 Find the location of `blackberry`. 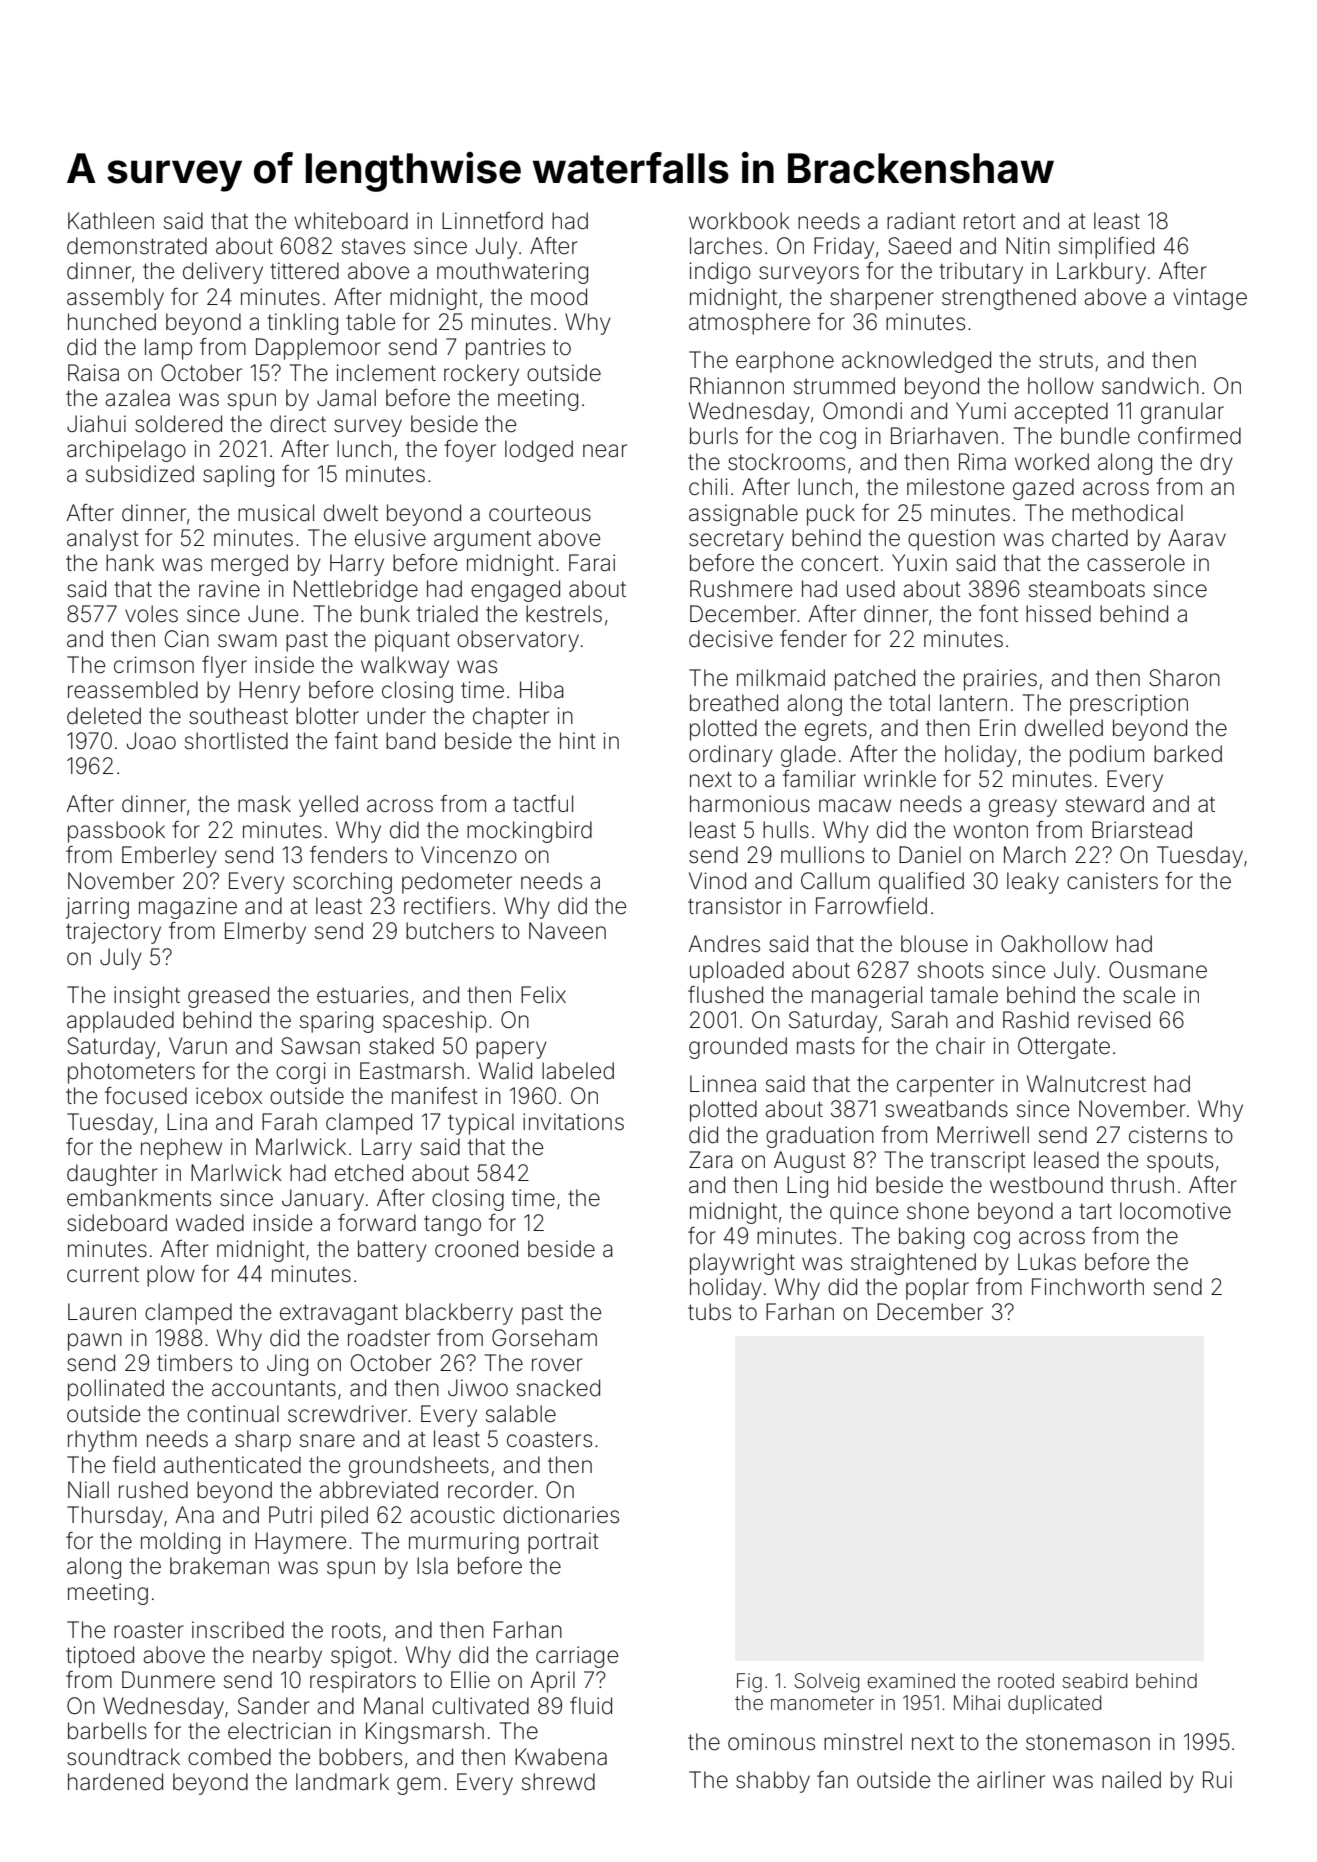

blackberry is located at coordinates (459, 1314).
